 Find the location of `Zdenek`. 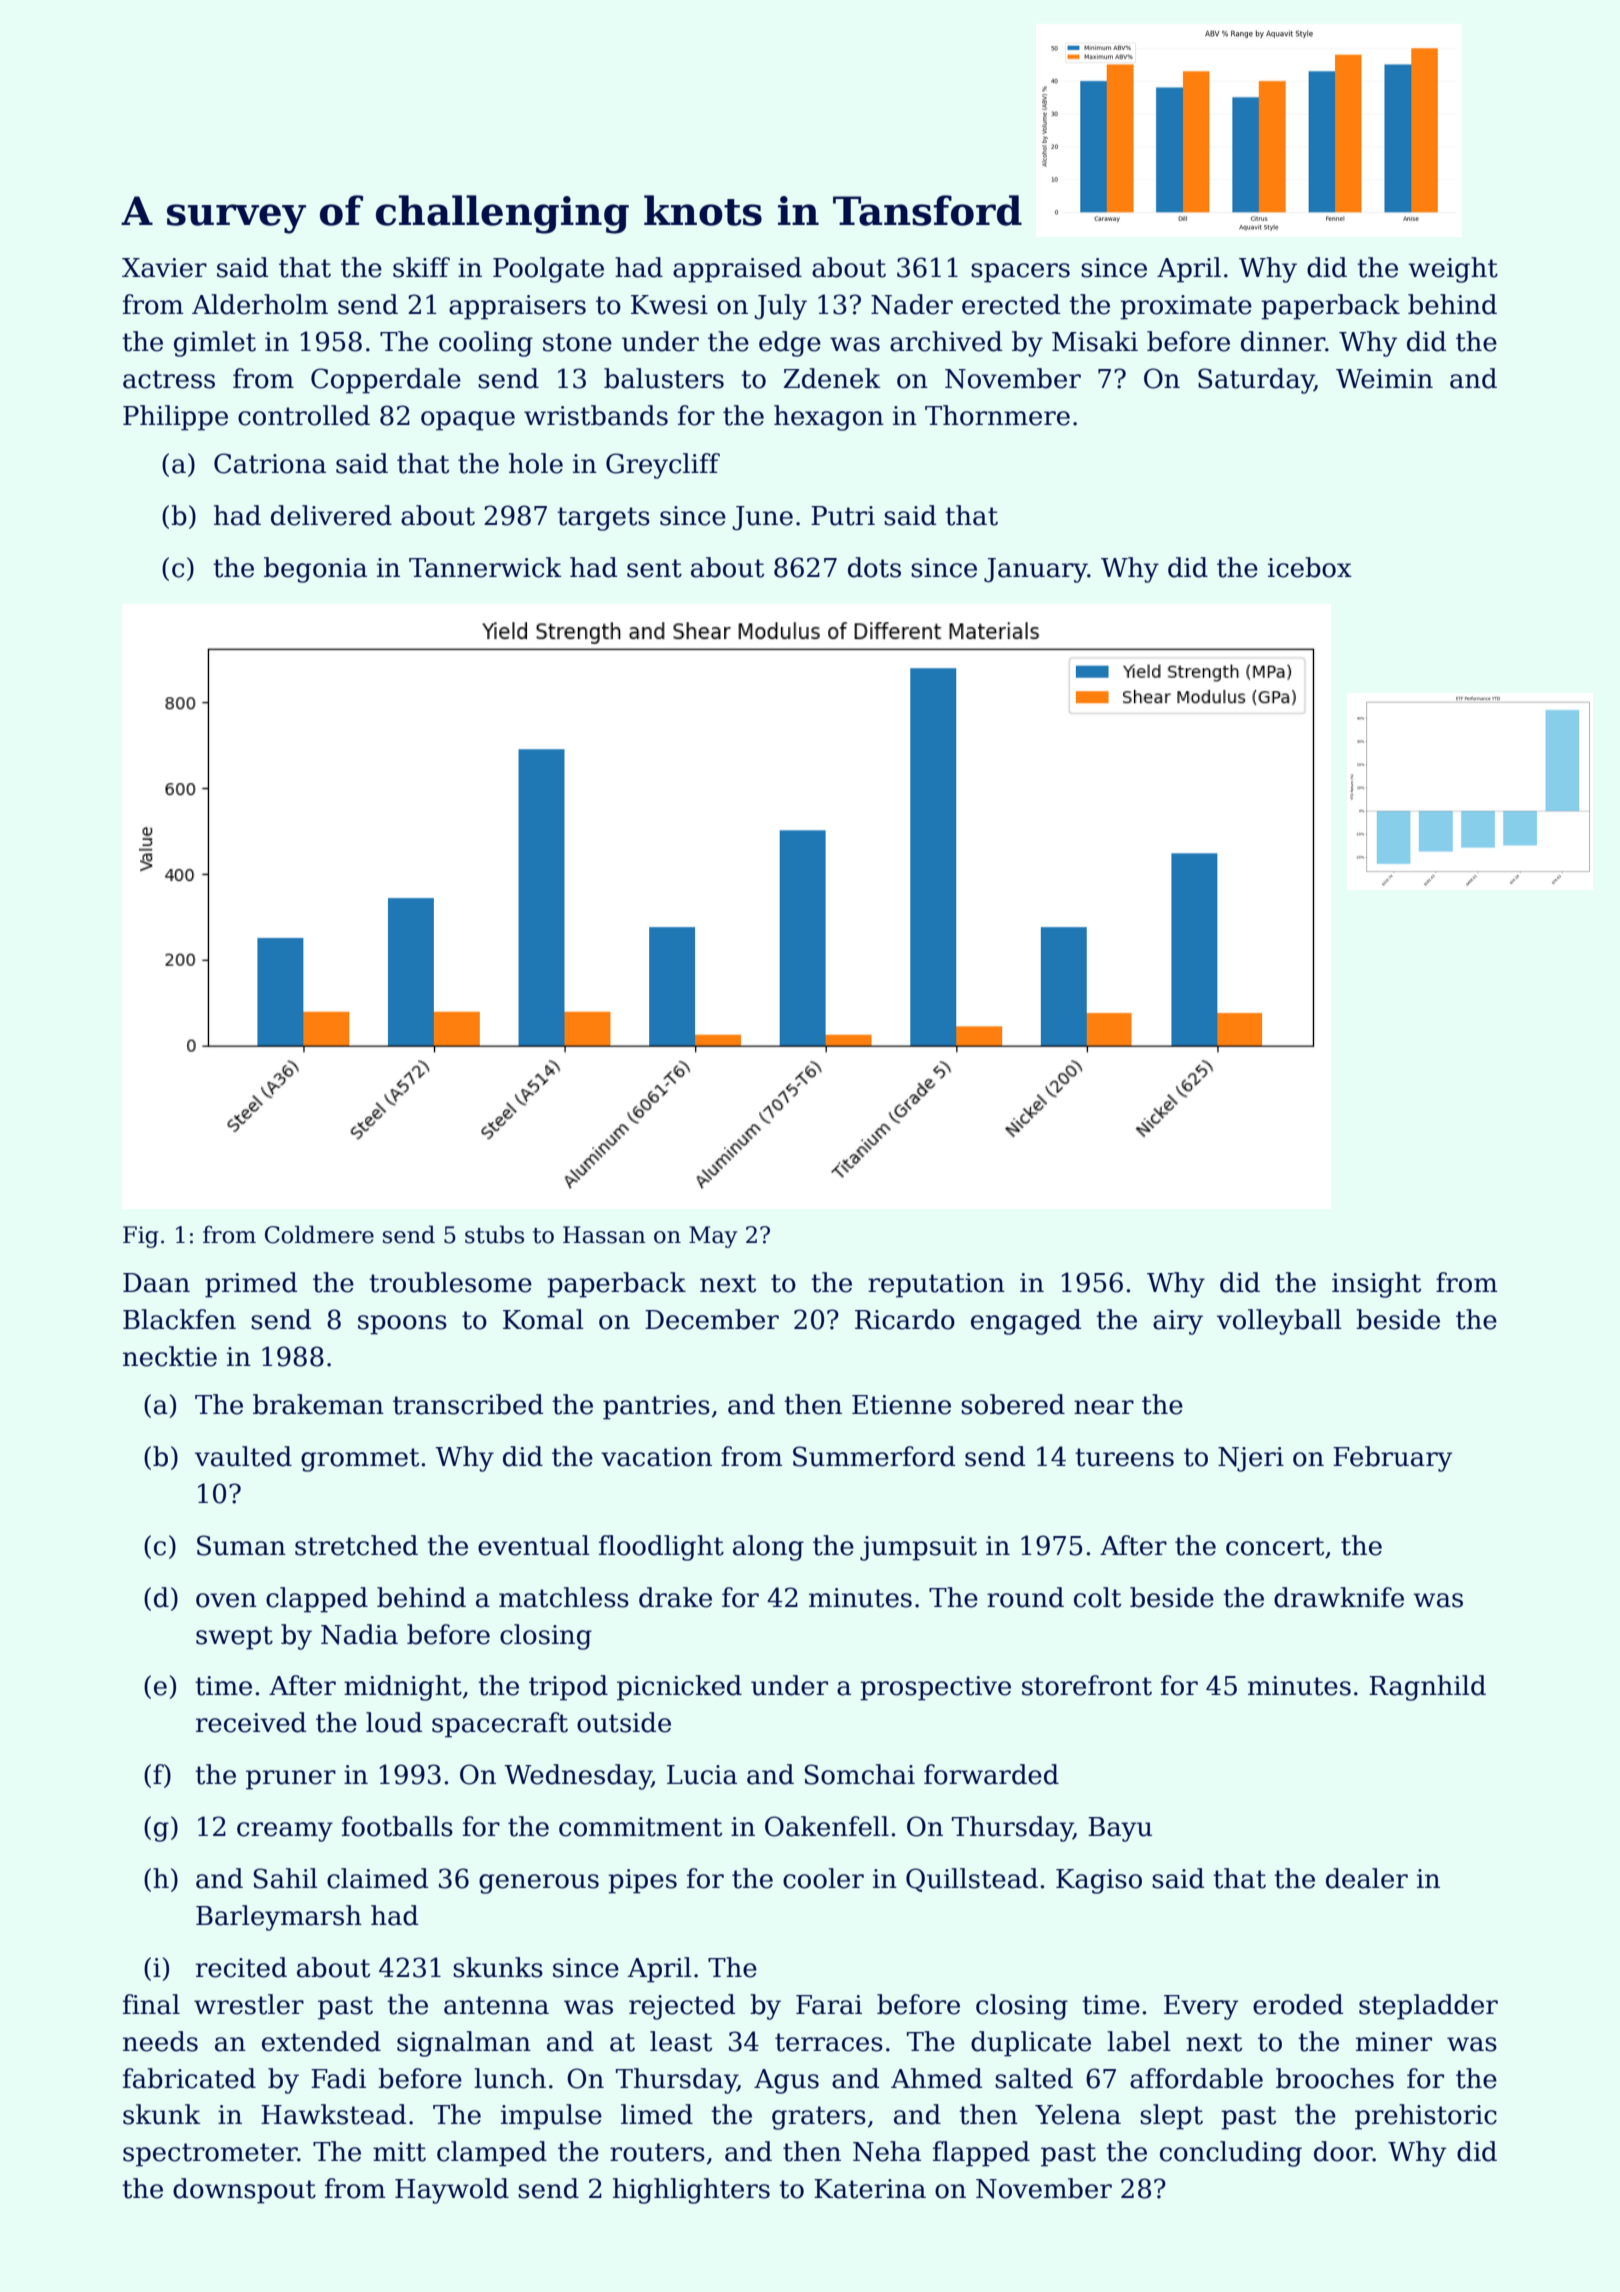

Zdenek is located at coordinates (832, 378).
